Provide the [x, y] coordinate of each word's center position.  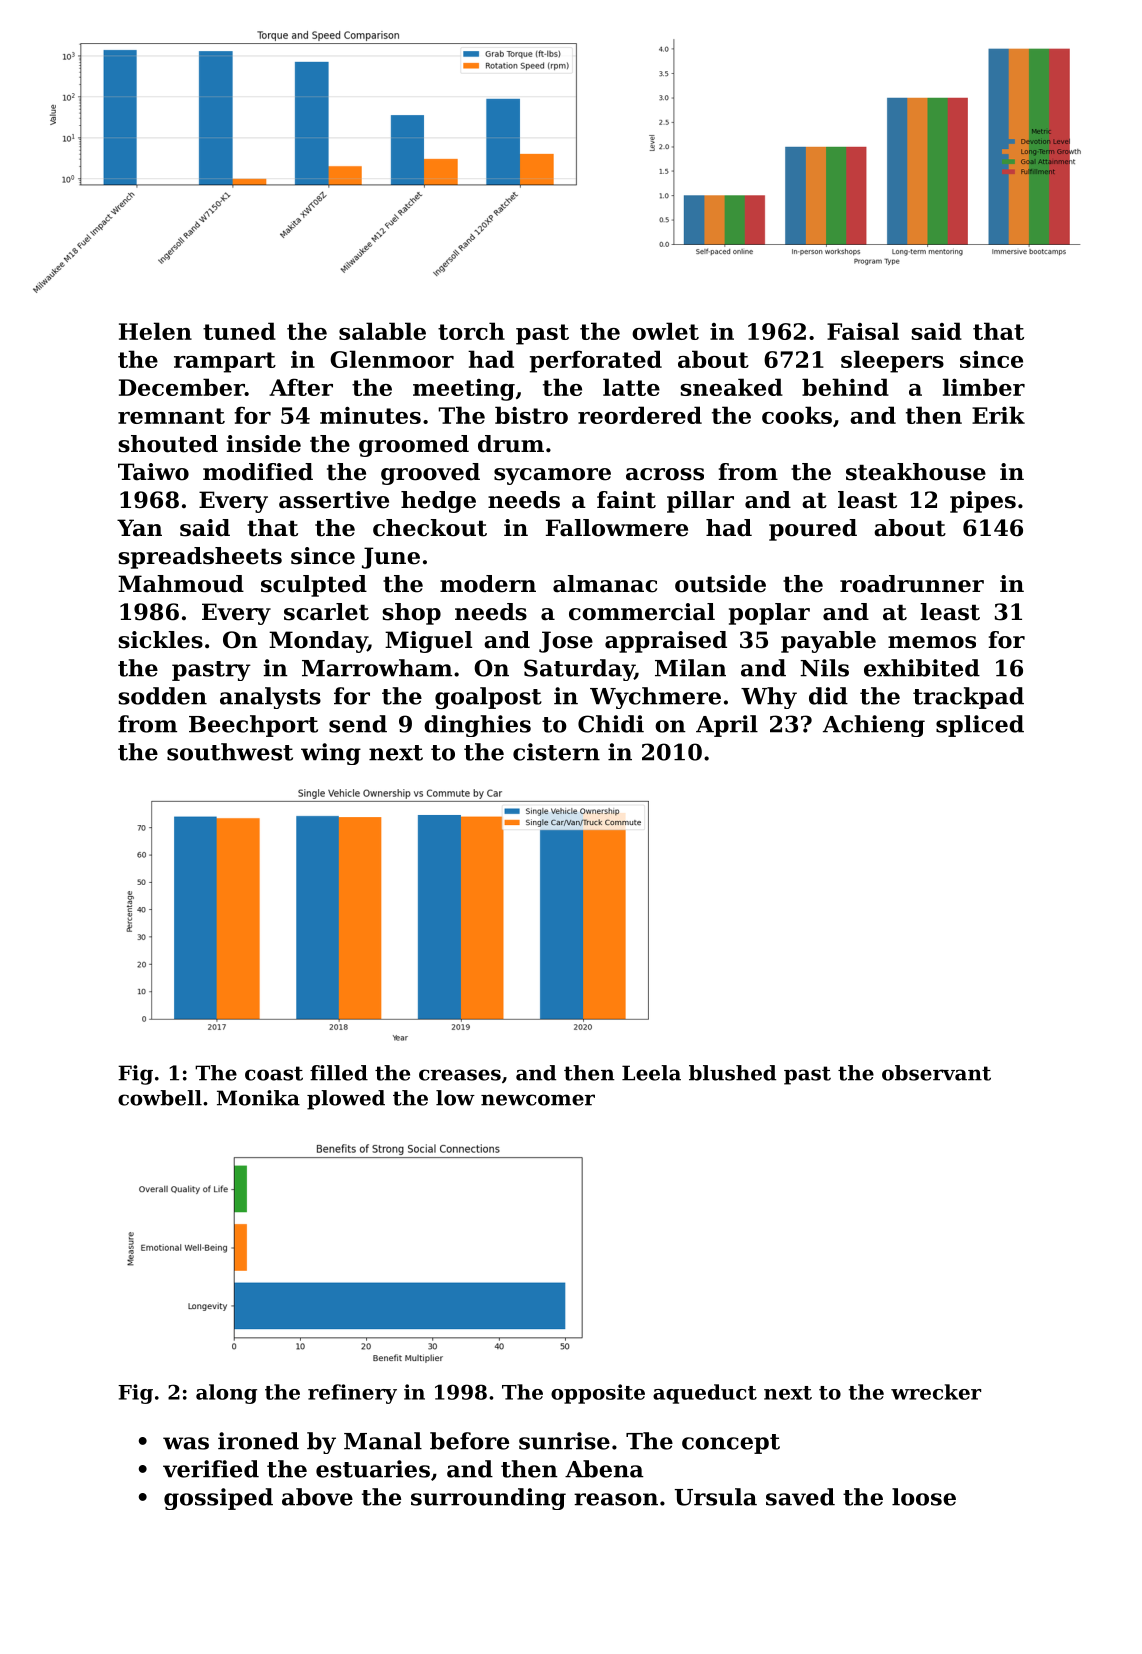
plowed [346, 1100]
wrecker [936, 1392]
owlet [665, 331]
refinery [352, 1394]
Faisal [863, 331]
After [301, 387]
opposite [598, 1394]
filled [339, 1073]
